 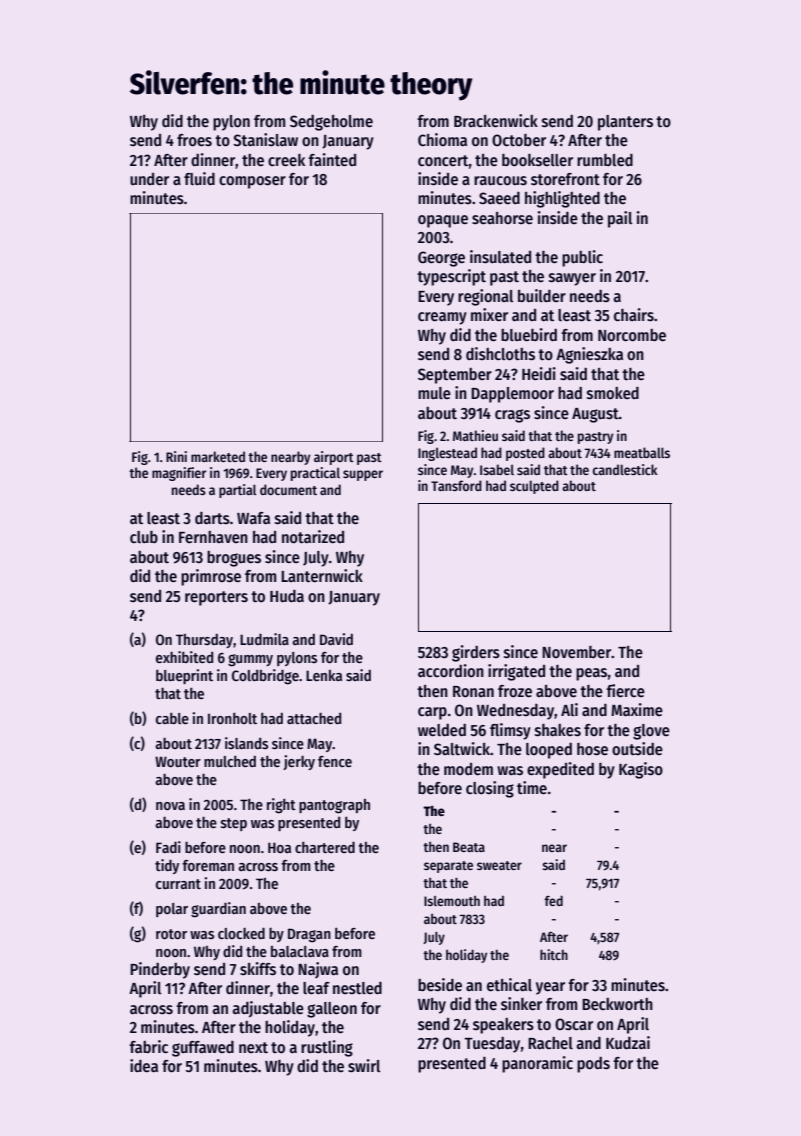 I want to click on expedited, so click(x=560, y=770).
